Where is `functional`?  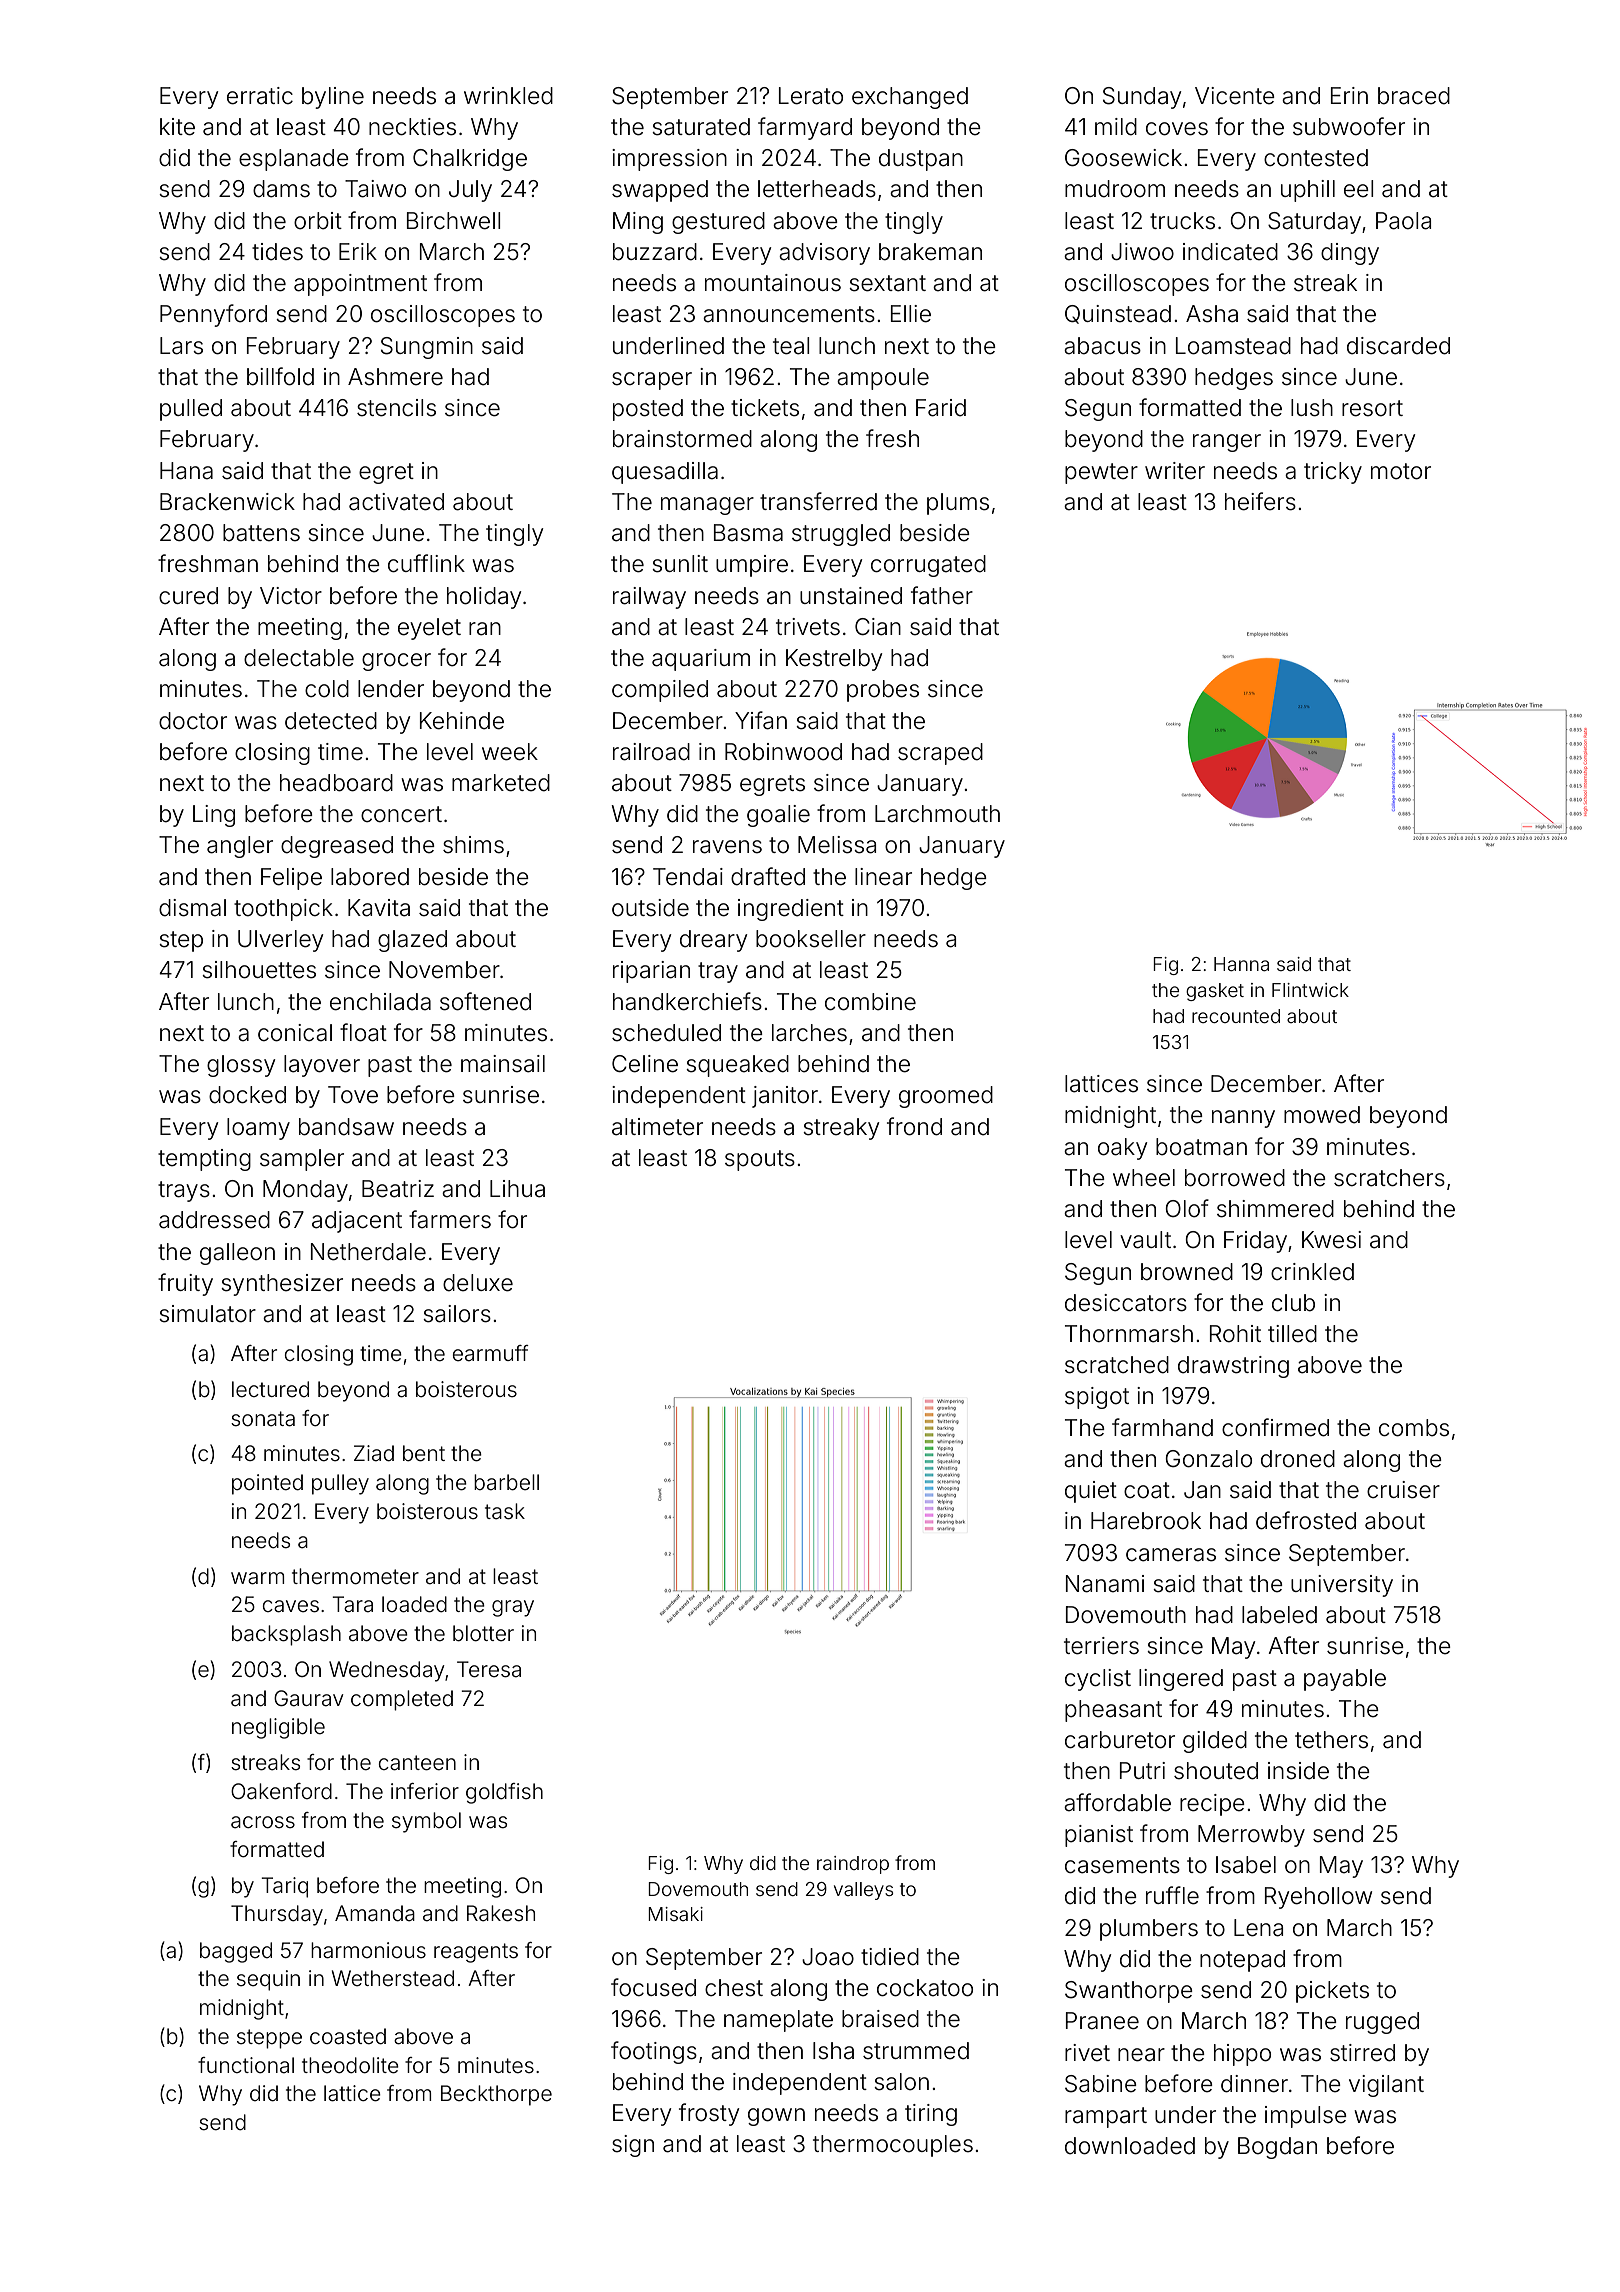 functional is located at coordinates (246, 2065).
